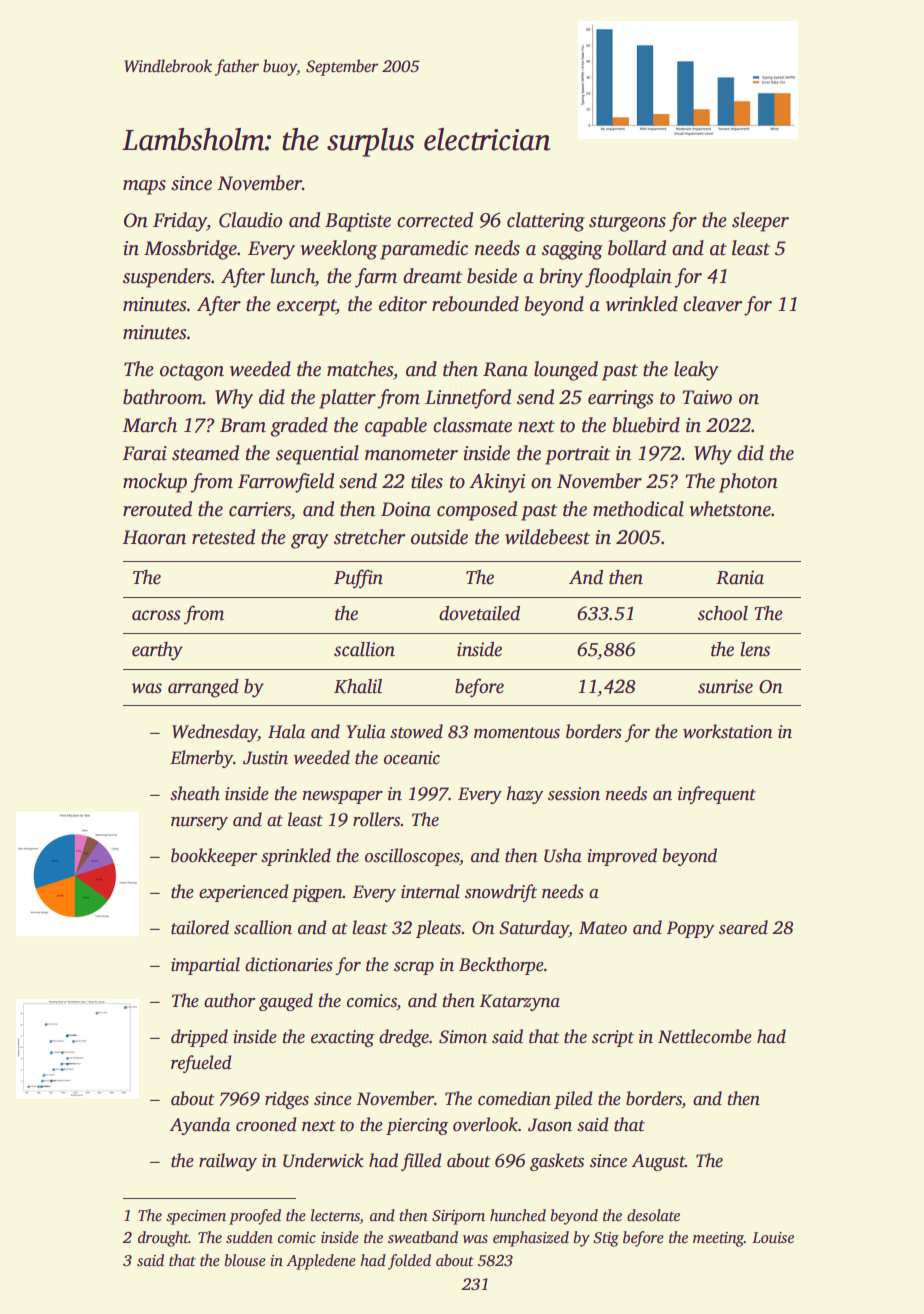 Image resolution: width=924 pixels, height=1314 pixels. What do you see at coordinates (492, 276) in the page?
I see `beside` at bounding box center [492, 276].
